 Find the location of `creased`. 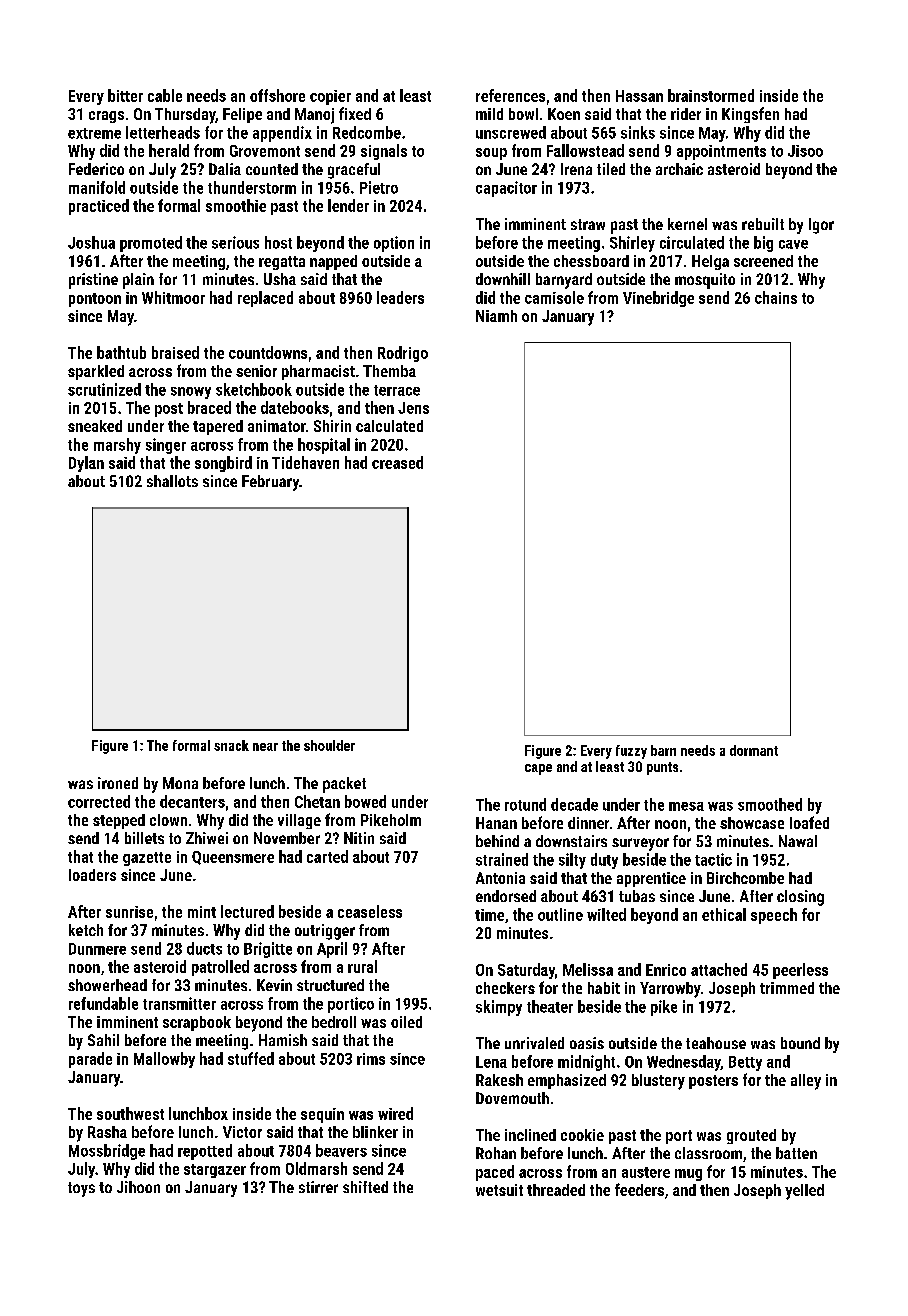

creased is located at coordinates (397, 462).
